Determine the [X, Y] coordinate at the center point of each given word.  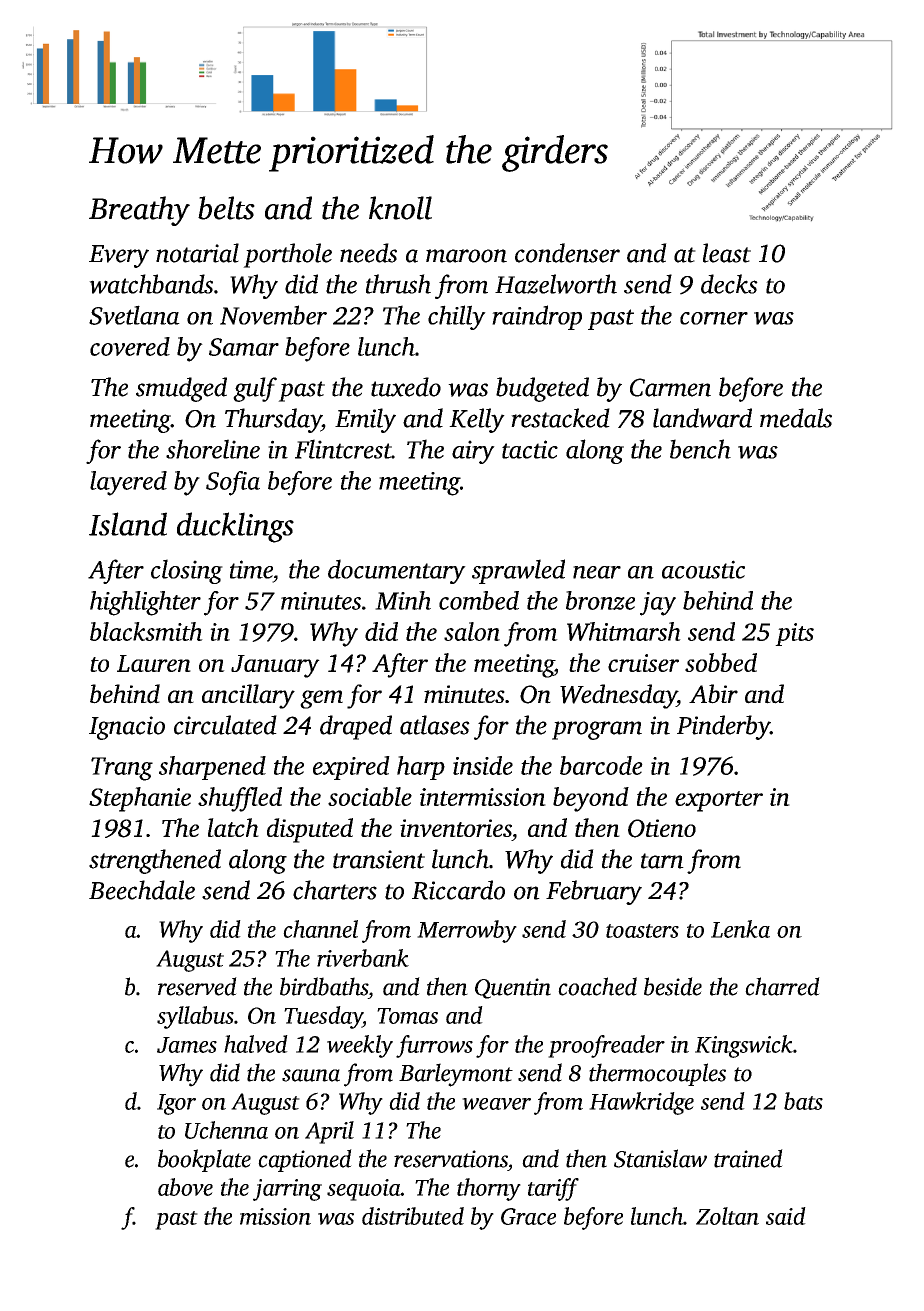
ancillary [248, 696]
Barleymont [456, 1075]
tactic [530, 449]
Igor [176, 1104]
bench [700, 449]
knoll [400, 208]
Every [119, 256]
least [727, 253]
